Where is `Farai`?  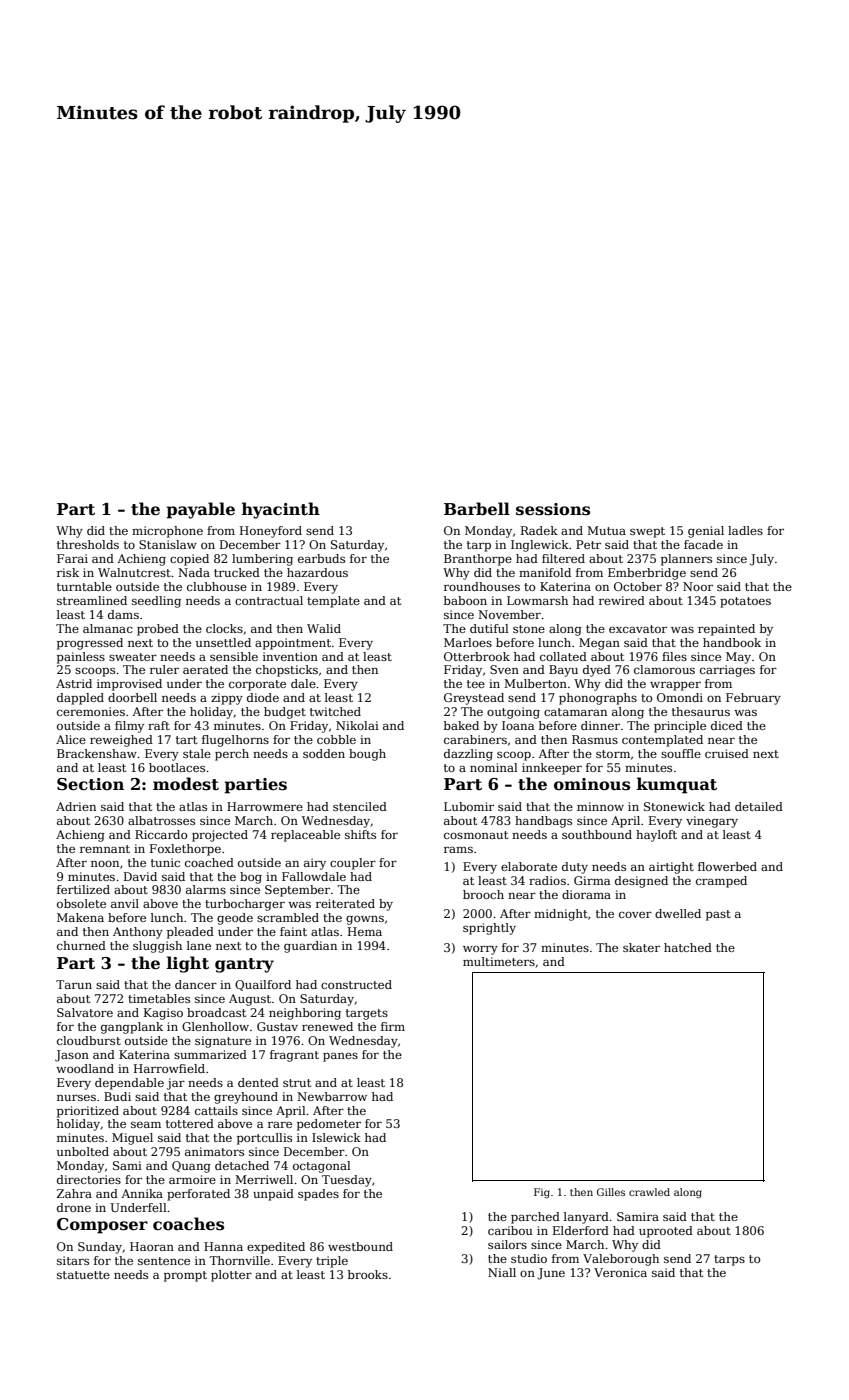 Farai is located at coordinates (72, 558).
